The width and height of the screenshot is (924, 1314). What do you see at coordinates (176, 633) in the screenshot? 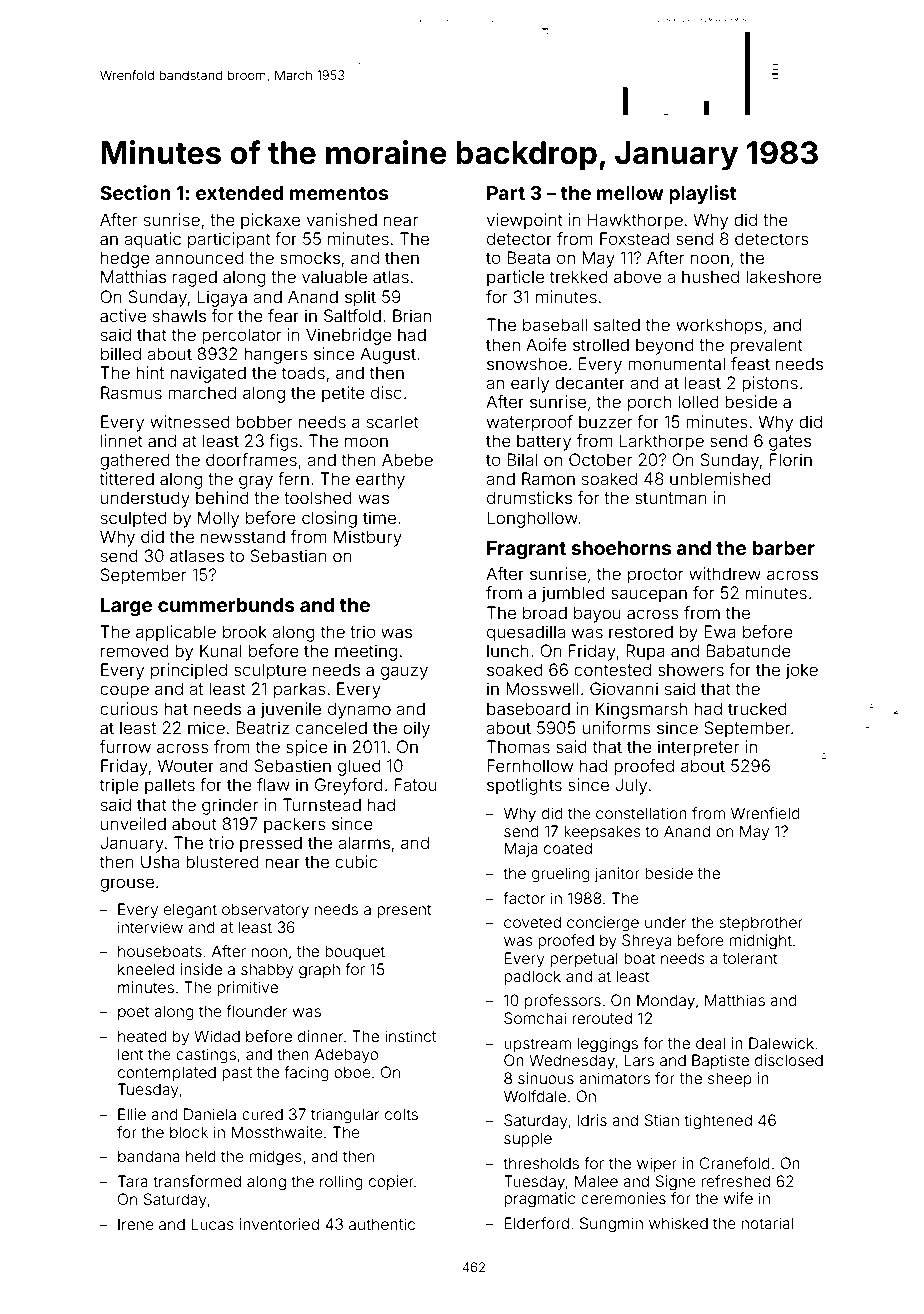
I see `applicable` at bounding box center [176, 633].
